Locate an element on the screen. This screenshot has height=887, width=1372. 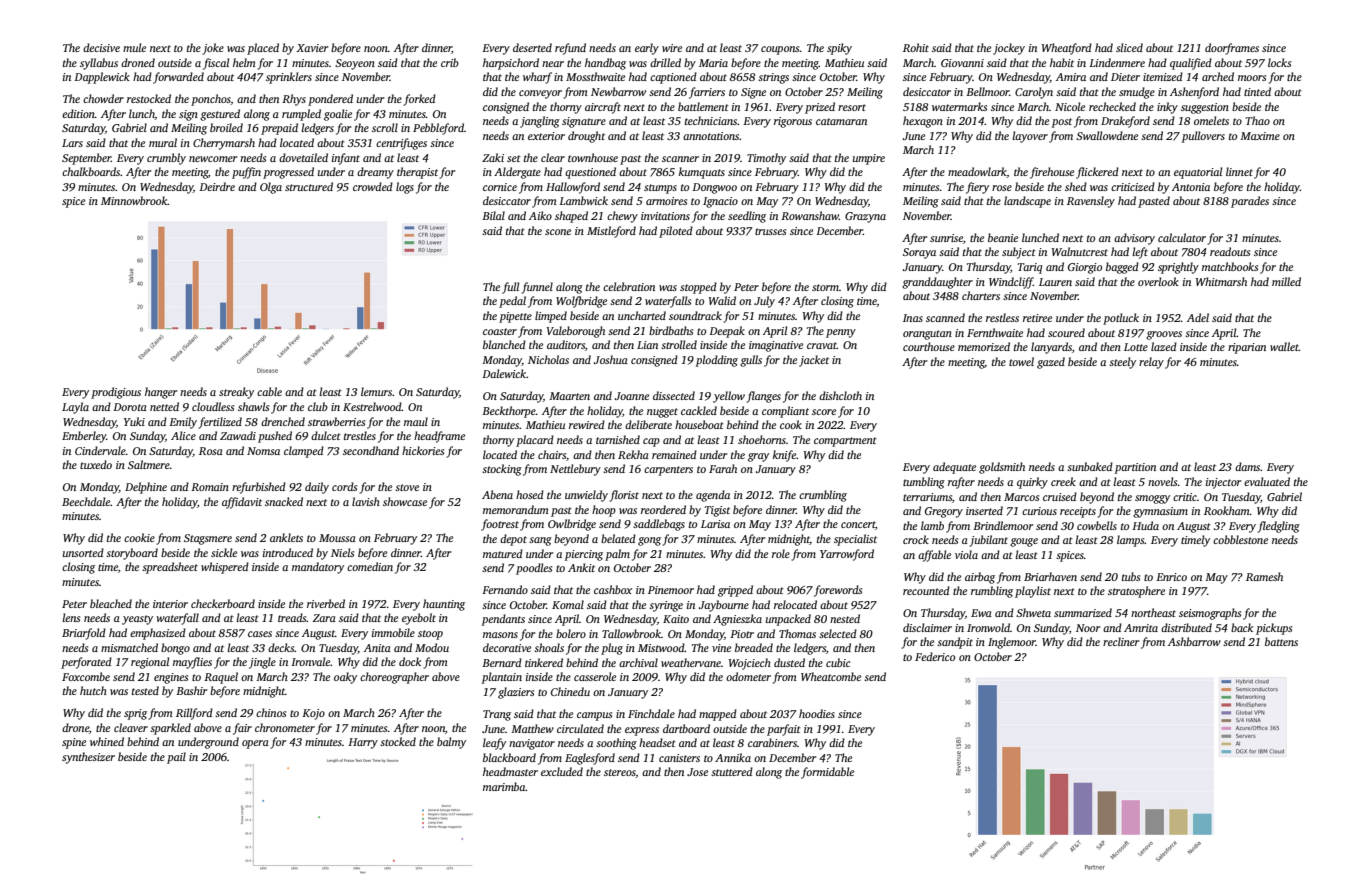
coupons is located at coordinates (780, 50).
